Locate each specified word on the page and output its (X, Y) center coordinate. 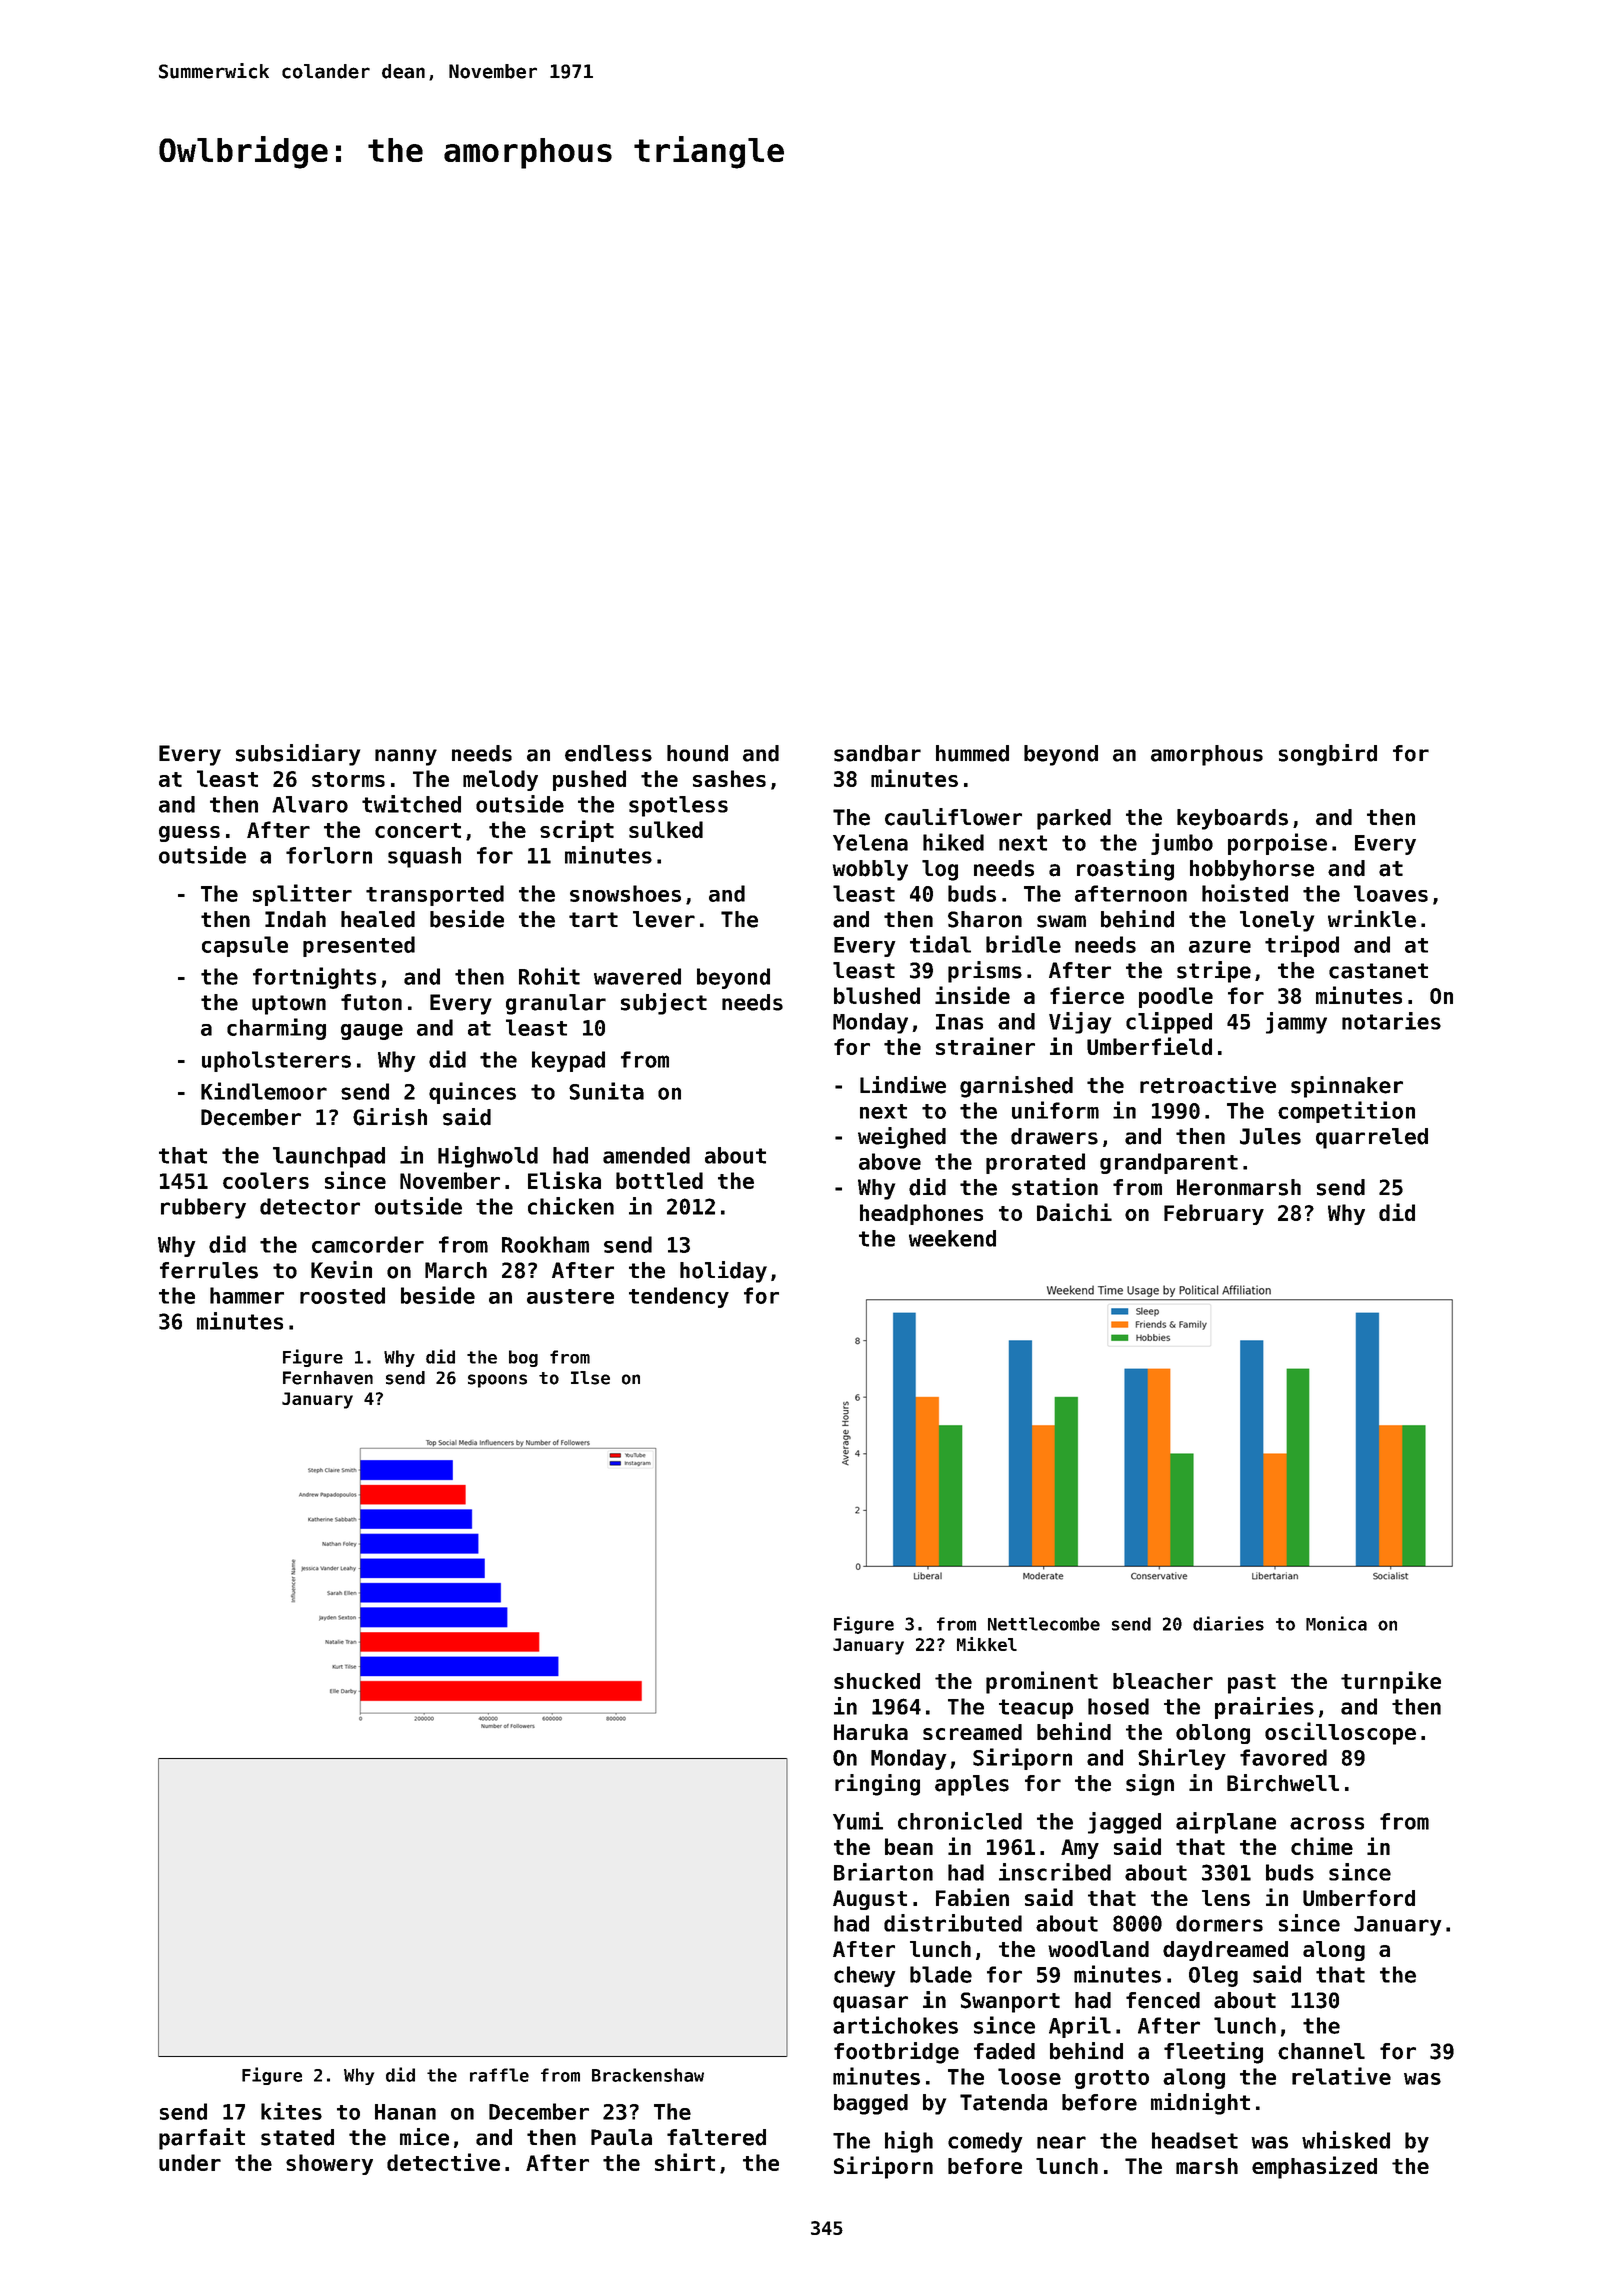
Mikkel (987, 1644)
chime (1322, 1846)
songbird (1328, 755)
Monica (1336, 1623)
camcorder (368, 1244)
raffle (499, 2075)
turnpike (1391, 1682)
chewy (865, 1976)
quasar (870, 2004)
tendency (679, 1297)
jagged (1124, 1823)
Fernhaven (328, 1378)
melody (500, 780)
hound (697, 753)
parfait (202, 2139)
